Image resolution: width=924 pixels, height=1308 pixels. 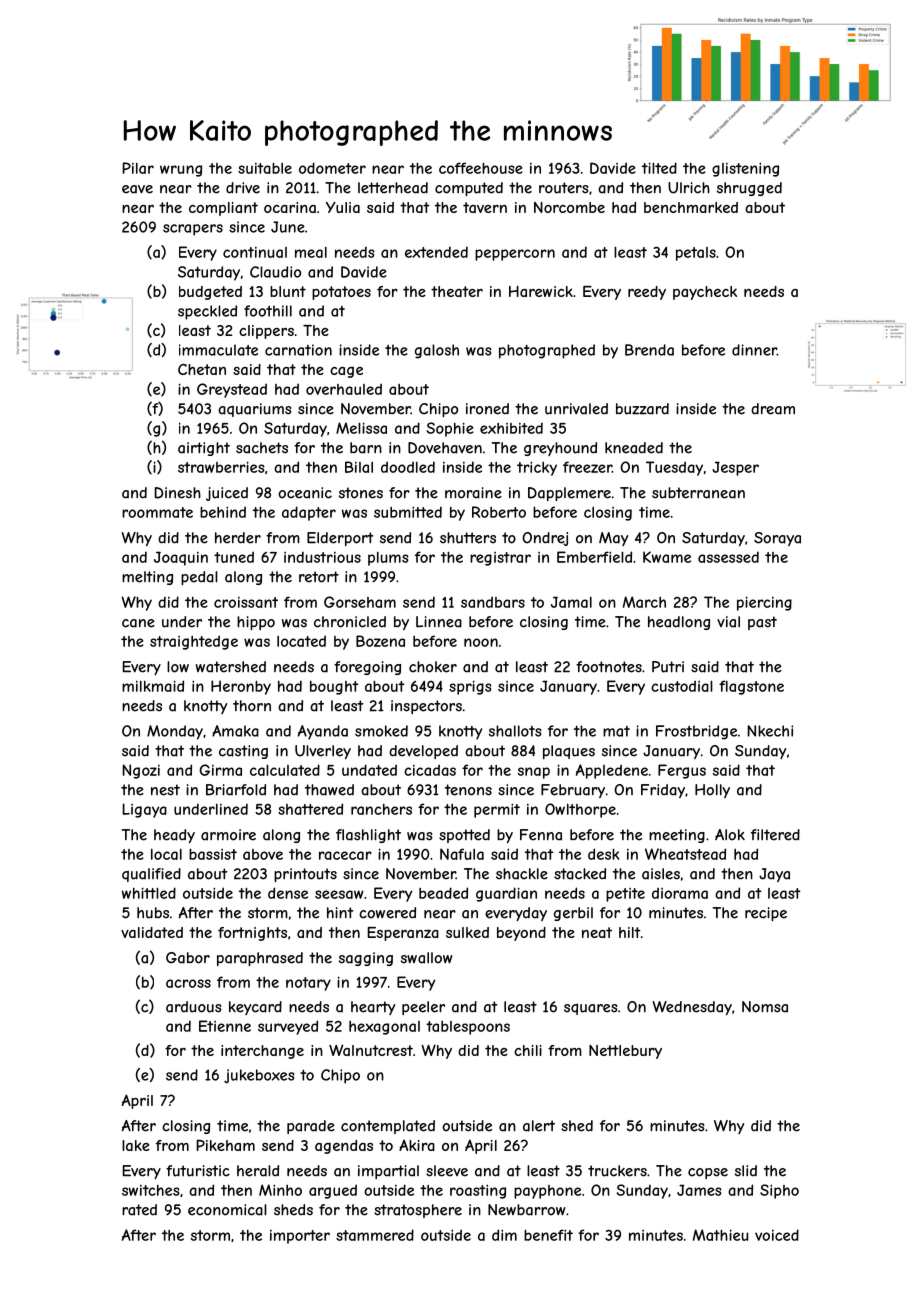 I want to click on sachets, so click(x=262, y=448).
